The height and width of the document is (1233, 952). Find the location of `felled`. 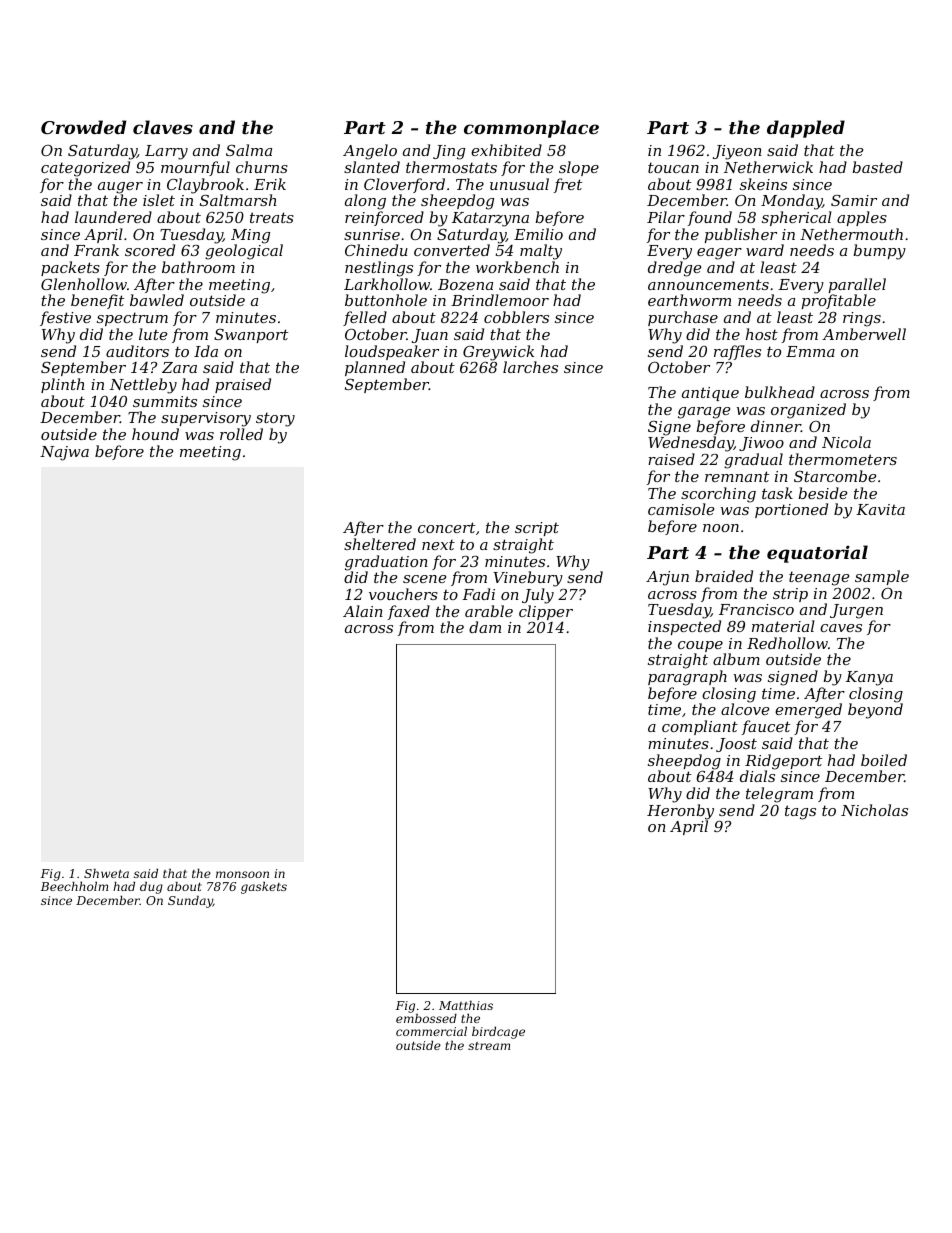

felled is located at coordinates (365, 318).
